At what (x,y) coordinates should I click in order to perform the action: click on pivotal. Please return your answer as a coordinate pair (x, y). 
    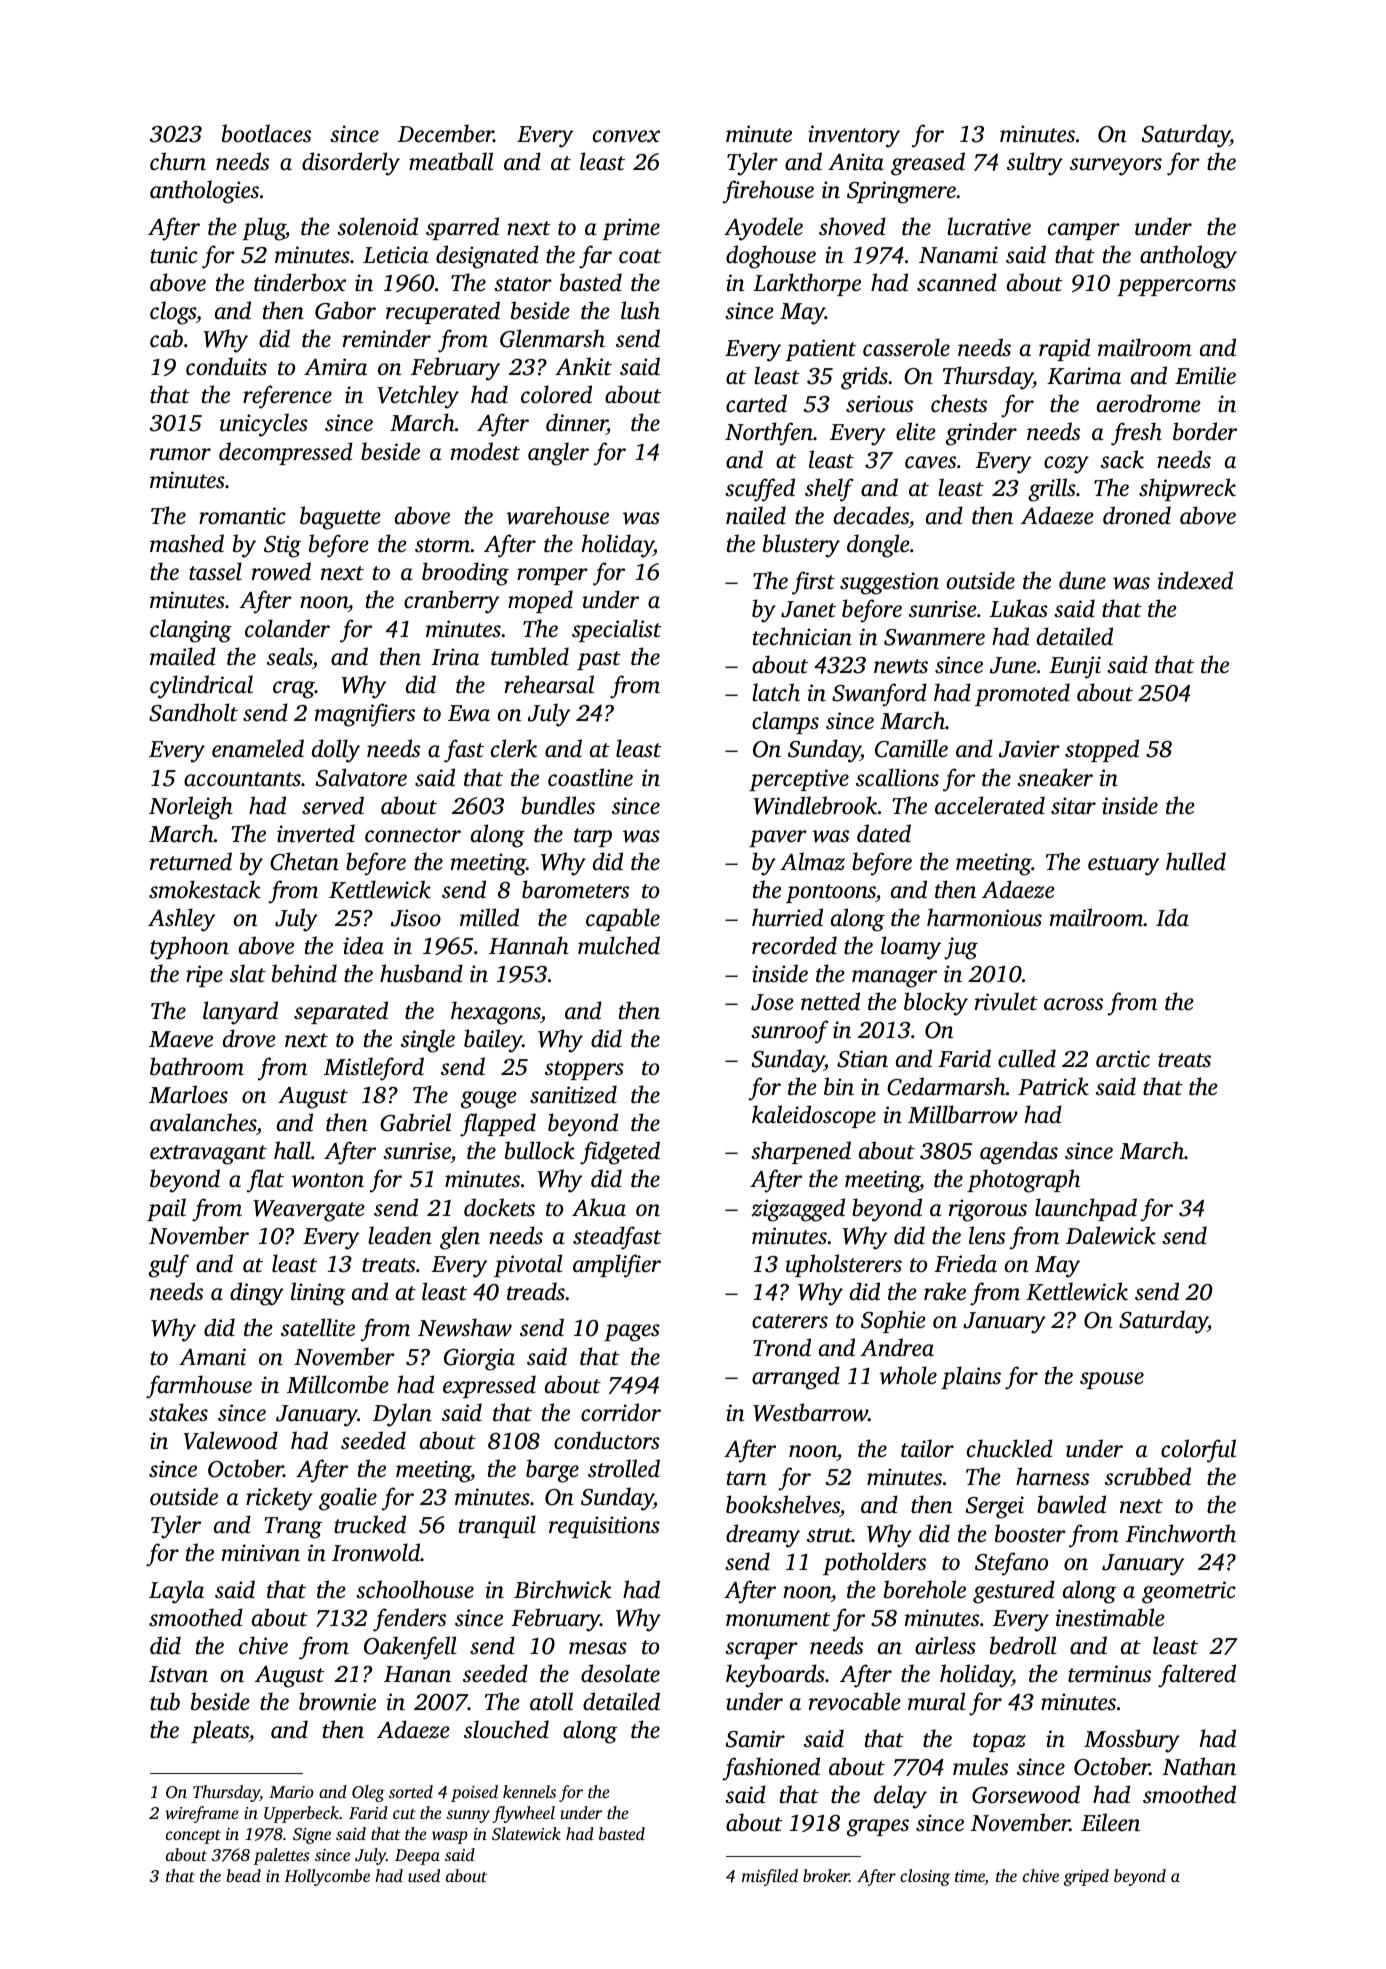
    Looking at the image, I should click on (528, 1265).
